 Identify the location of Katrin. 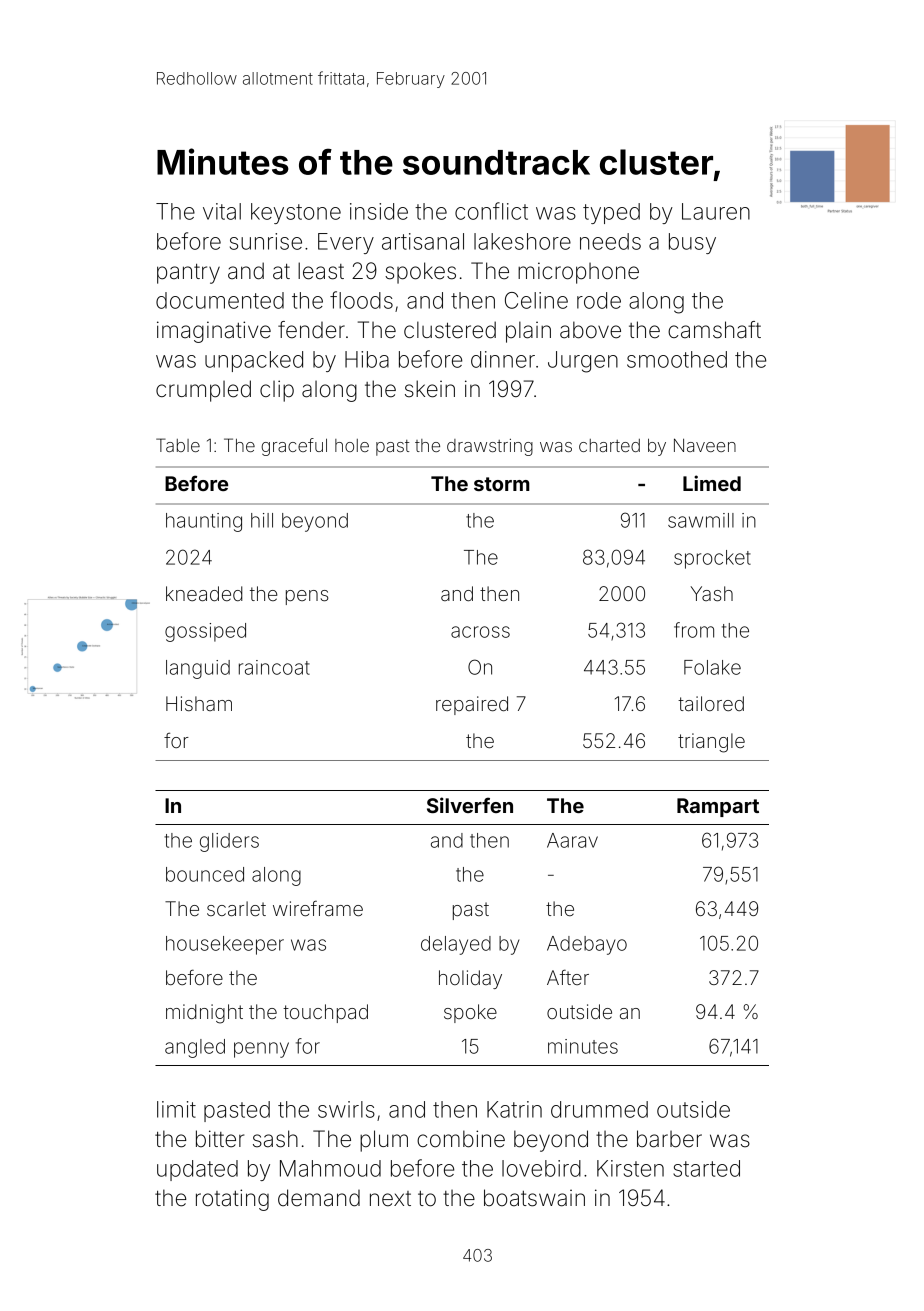
(514, 1109).
